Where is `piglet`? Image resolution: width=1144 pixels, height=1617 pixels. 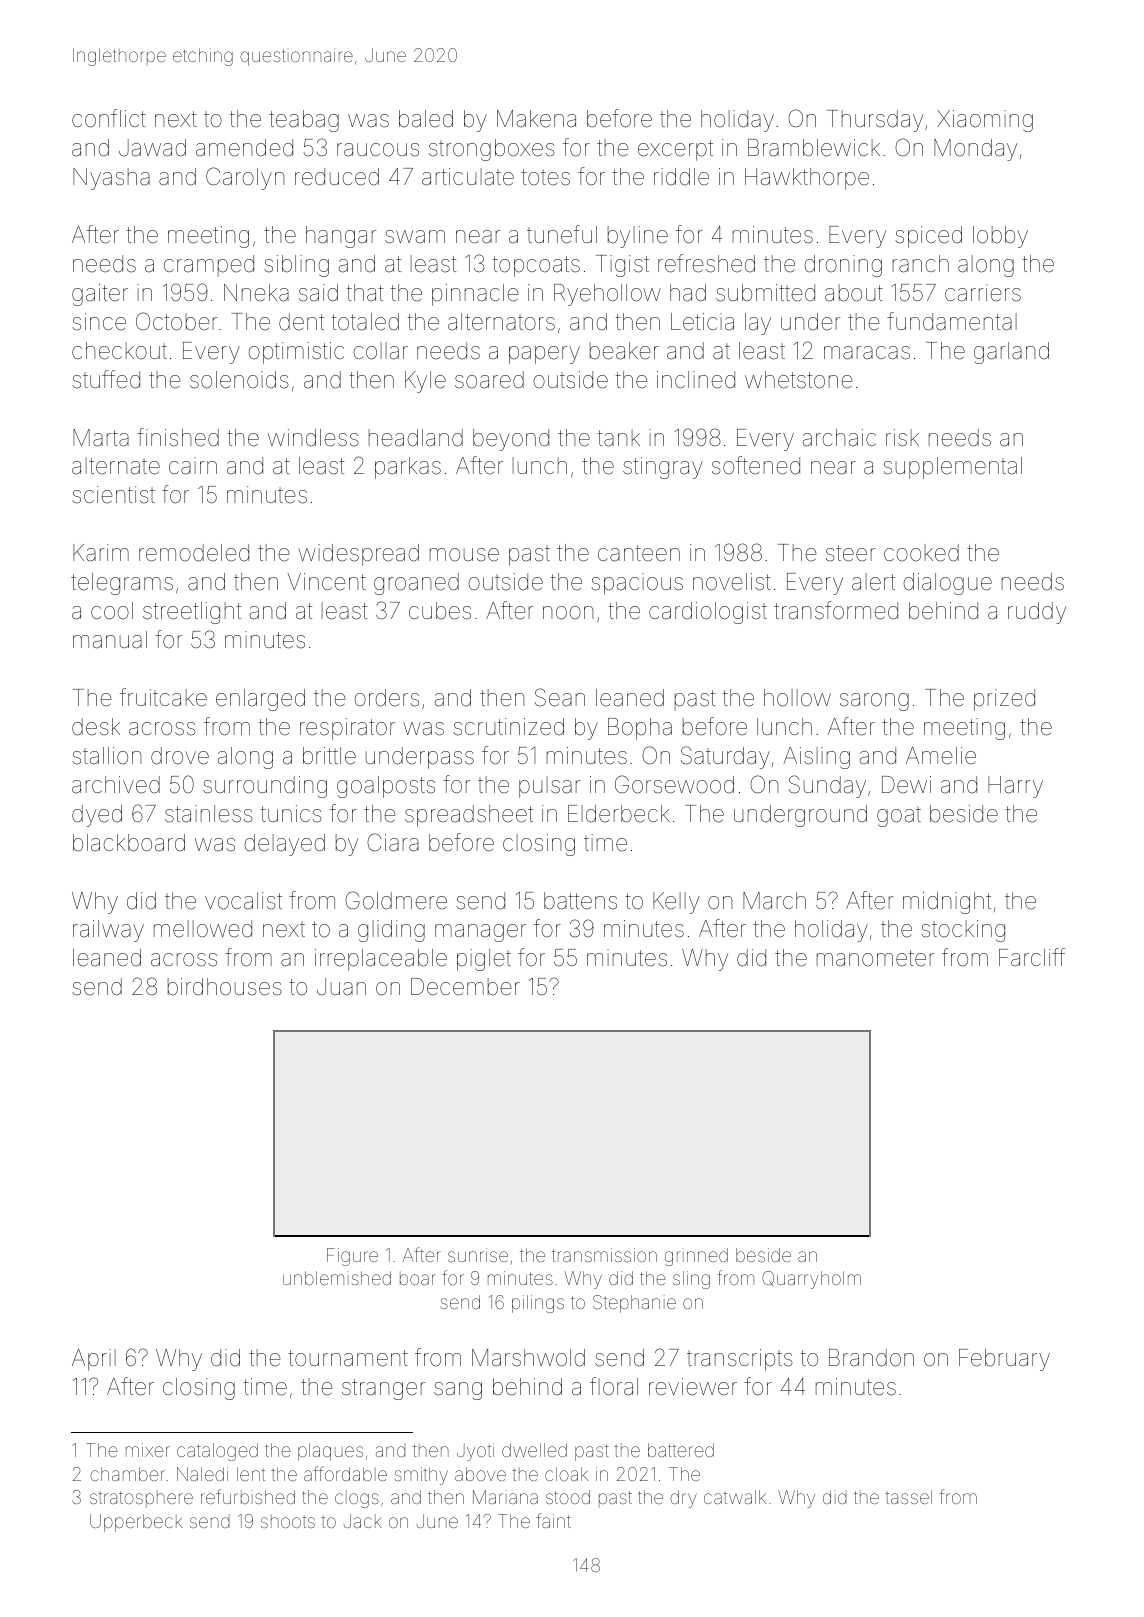 piglet is located at coordinates (484, 960).
